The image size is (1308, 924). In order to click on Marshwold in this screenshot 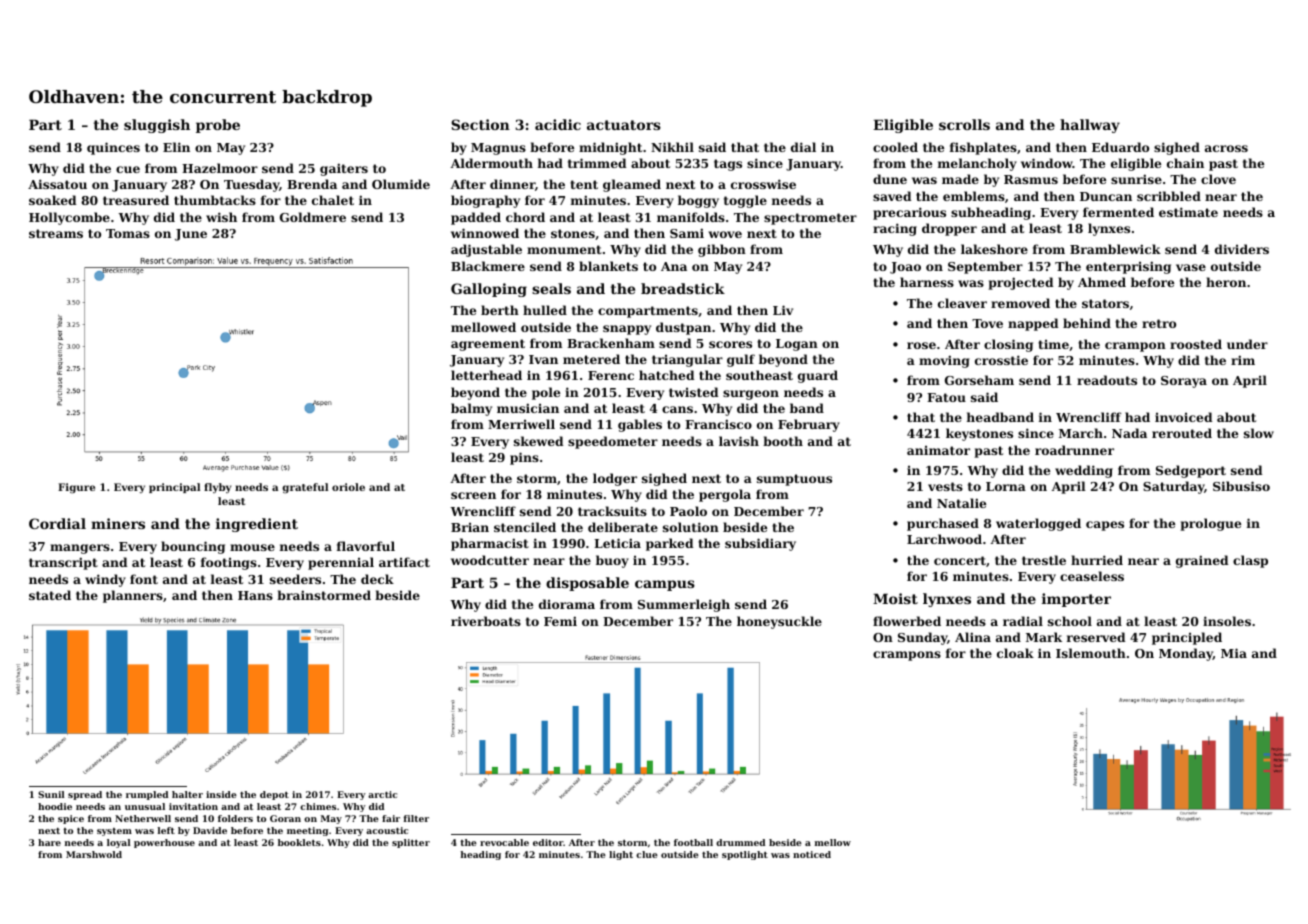, I will do `click(94, 854)`.
